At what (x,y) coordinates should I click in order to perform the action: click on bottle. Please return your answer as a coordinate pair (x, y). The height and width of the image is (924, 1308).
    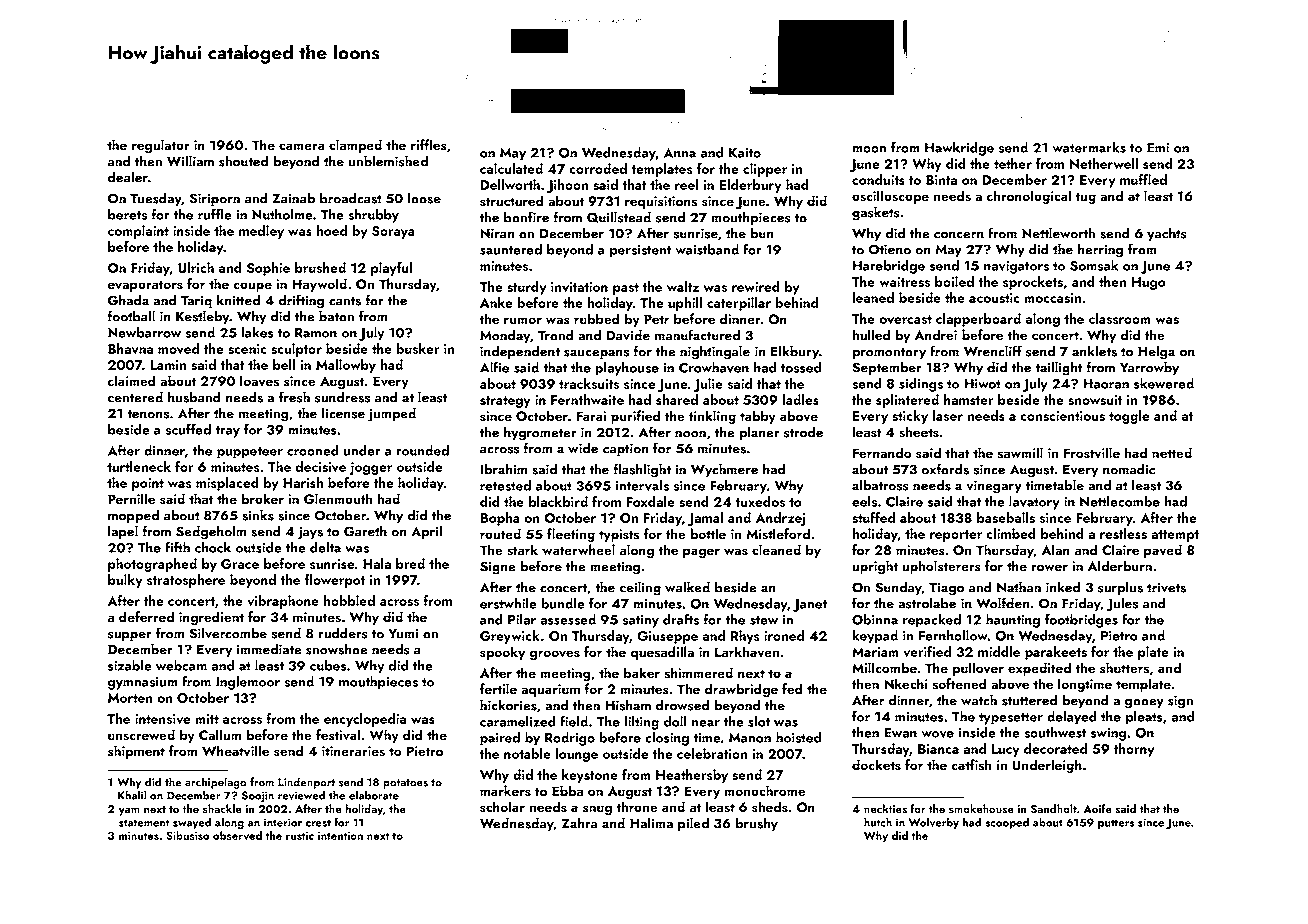
    Looking at the image, I should click on (708, 533).
